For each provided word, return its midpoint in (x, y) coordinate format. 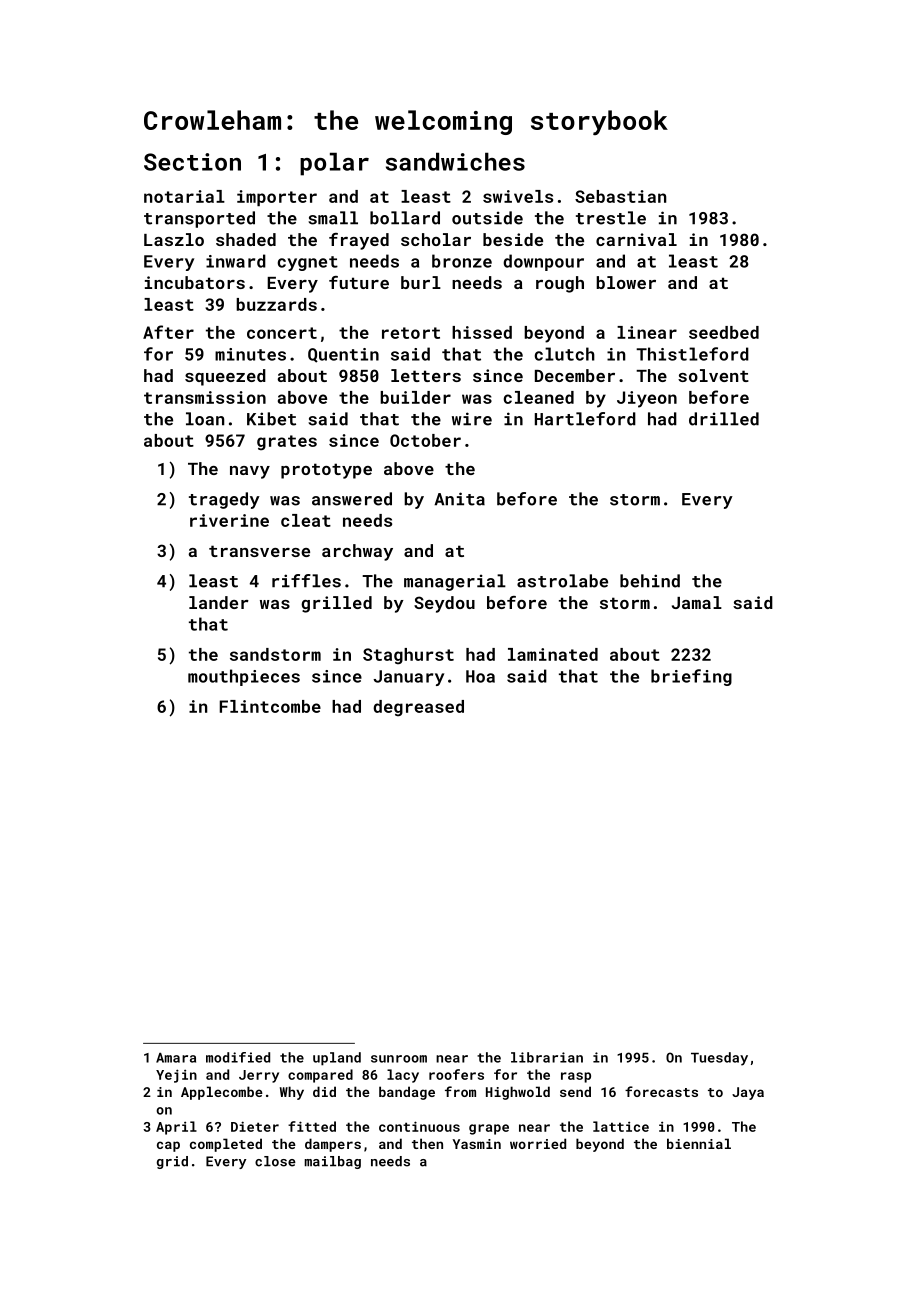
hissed (482, 332)
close (275, 1161)
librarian (547, 1057)
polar (334, 164)
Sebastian (620, 196)
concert (282, 333)
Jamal (697, 602)
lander (219, 602)
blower (626, 282)
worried (538, 1143)
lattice (621, 1126)
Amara (176, 1058)
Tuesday (719, 1059)
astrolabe (562, 581)
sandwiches (455, 162)
